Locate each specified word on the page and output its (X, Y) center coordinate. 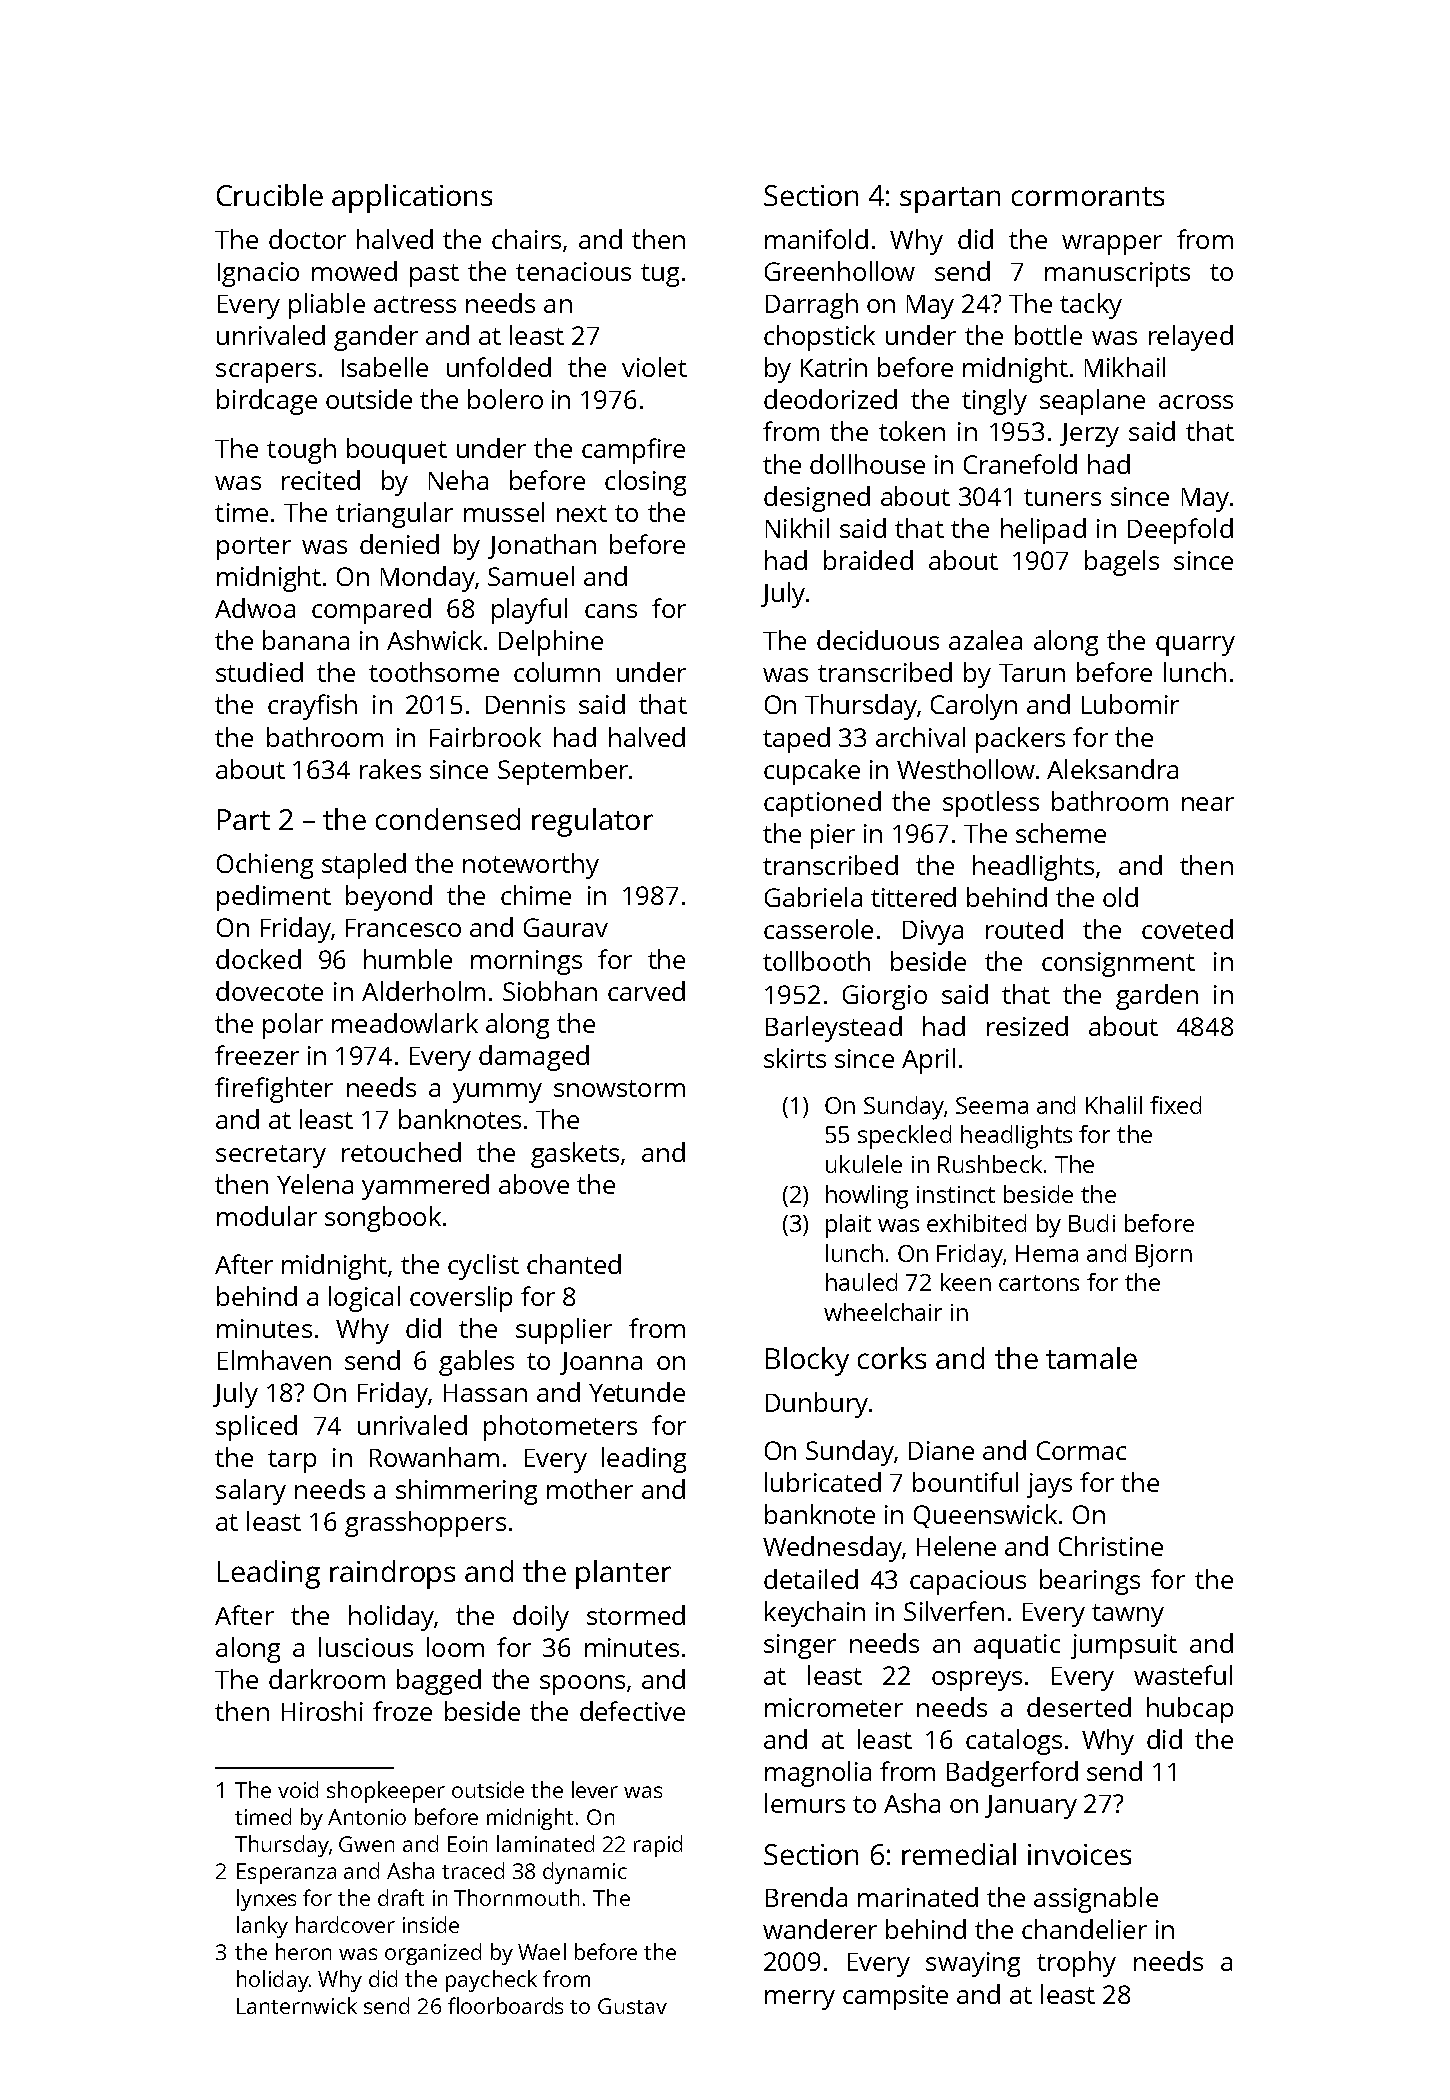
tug (660, 275)
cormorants (1088, 196)
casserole (818, 929)
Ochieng (265, 866)
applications (412, 198)
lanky (262, 1927)
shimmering (466, 1492)
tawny (1128, 1615)
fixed (1175, 1105)
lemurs (805, 1803)
